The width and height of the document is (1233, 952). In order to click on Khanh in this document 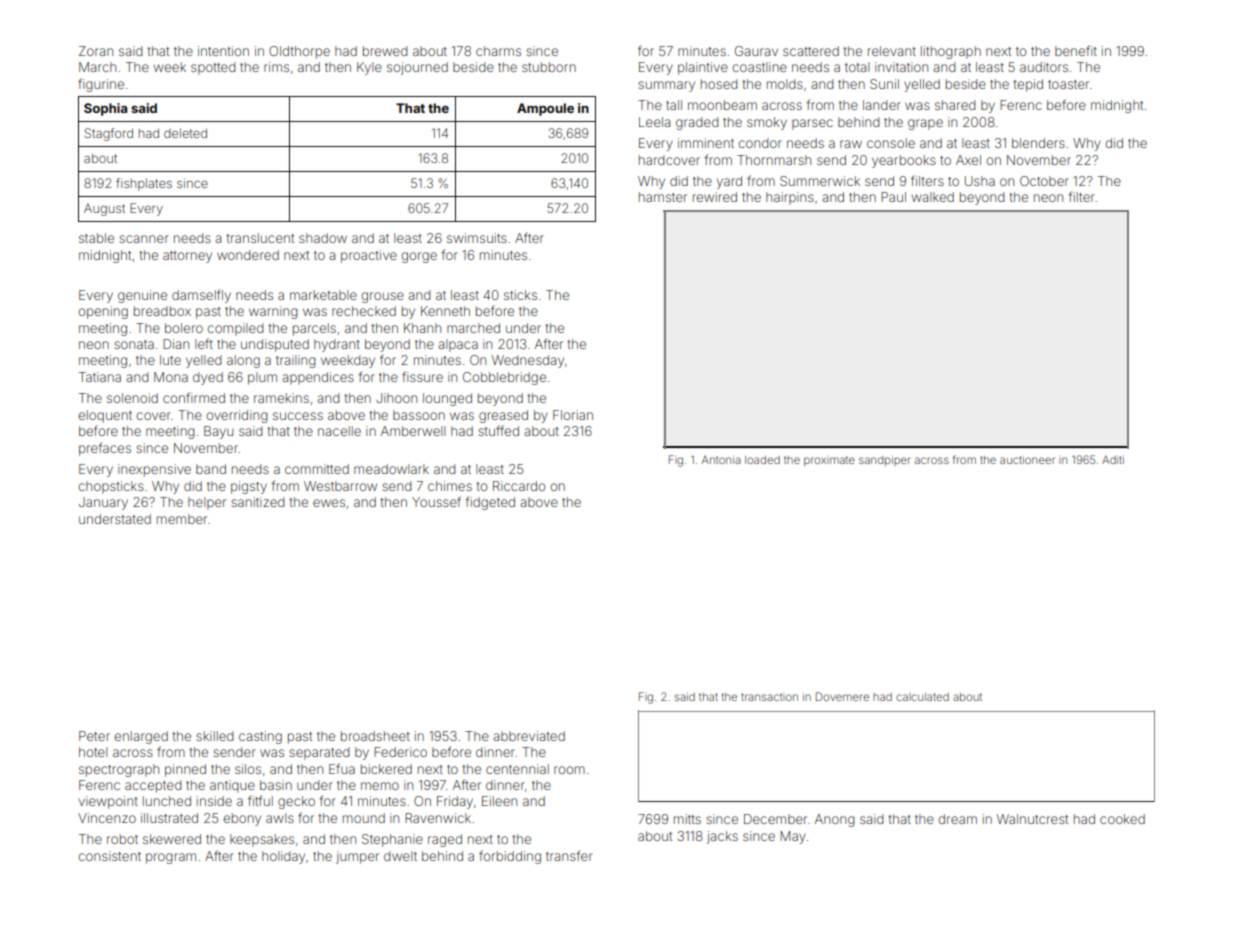, I will do `click(422, 328)`.
